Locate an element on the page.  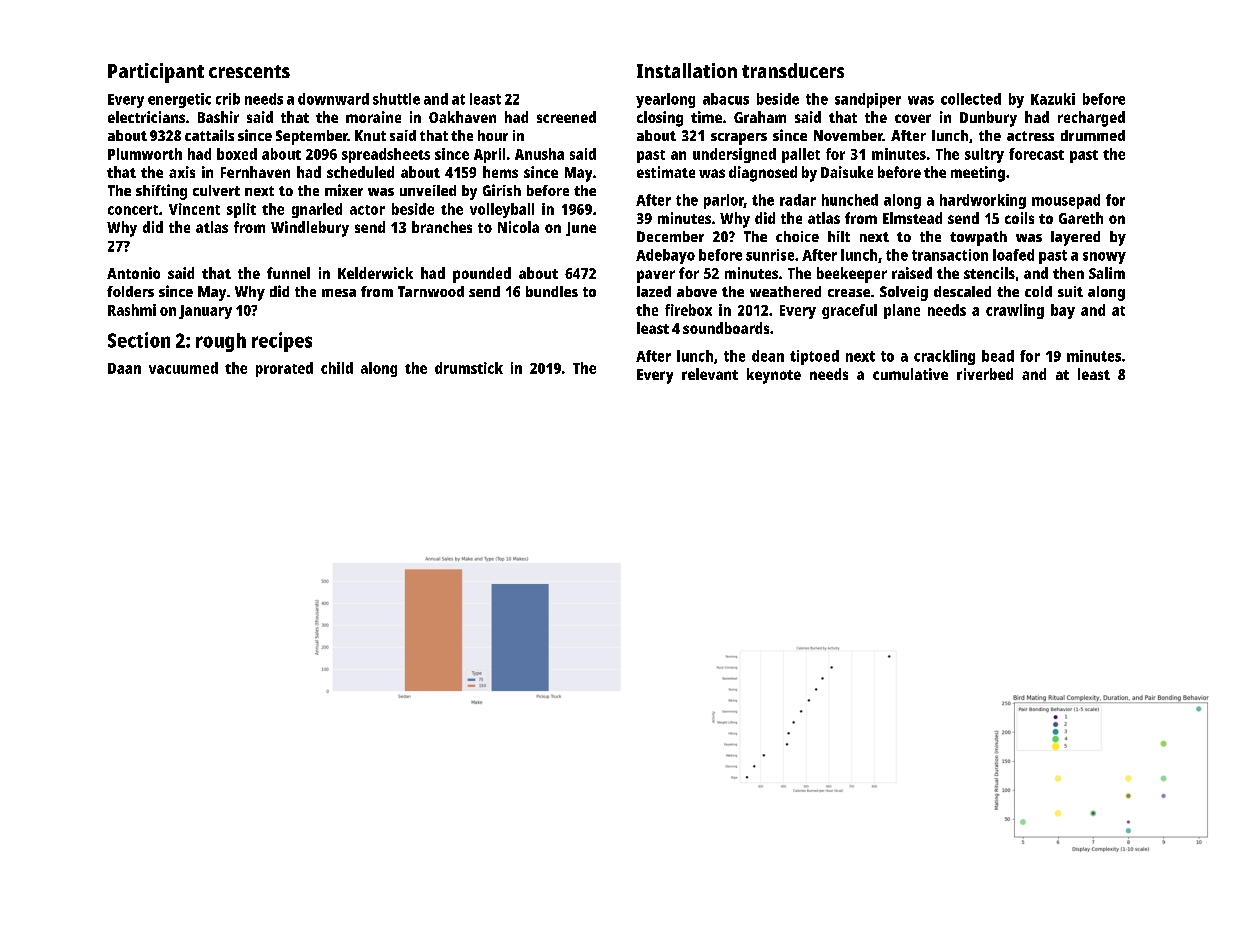
energetic is located at coordinates (179, 100).
